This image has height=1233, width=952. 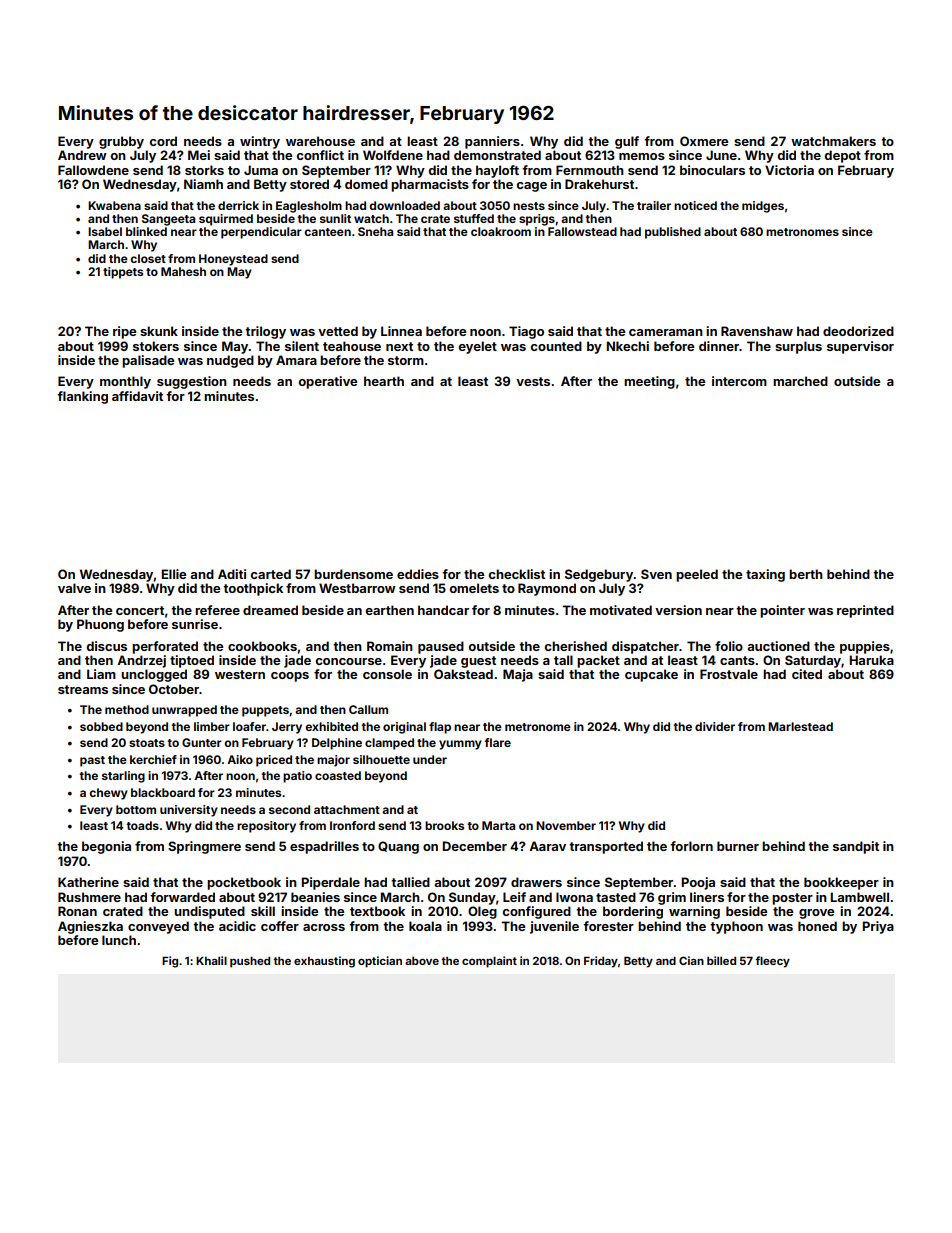 What do you see at coordinates (463, 674) in the image?
I see `Oakstead` at bounding box center [463, 674].
